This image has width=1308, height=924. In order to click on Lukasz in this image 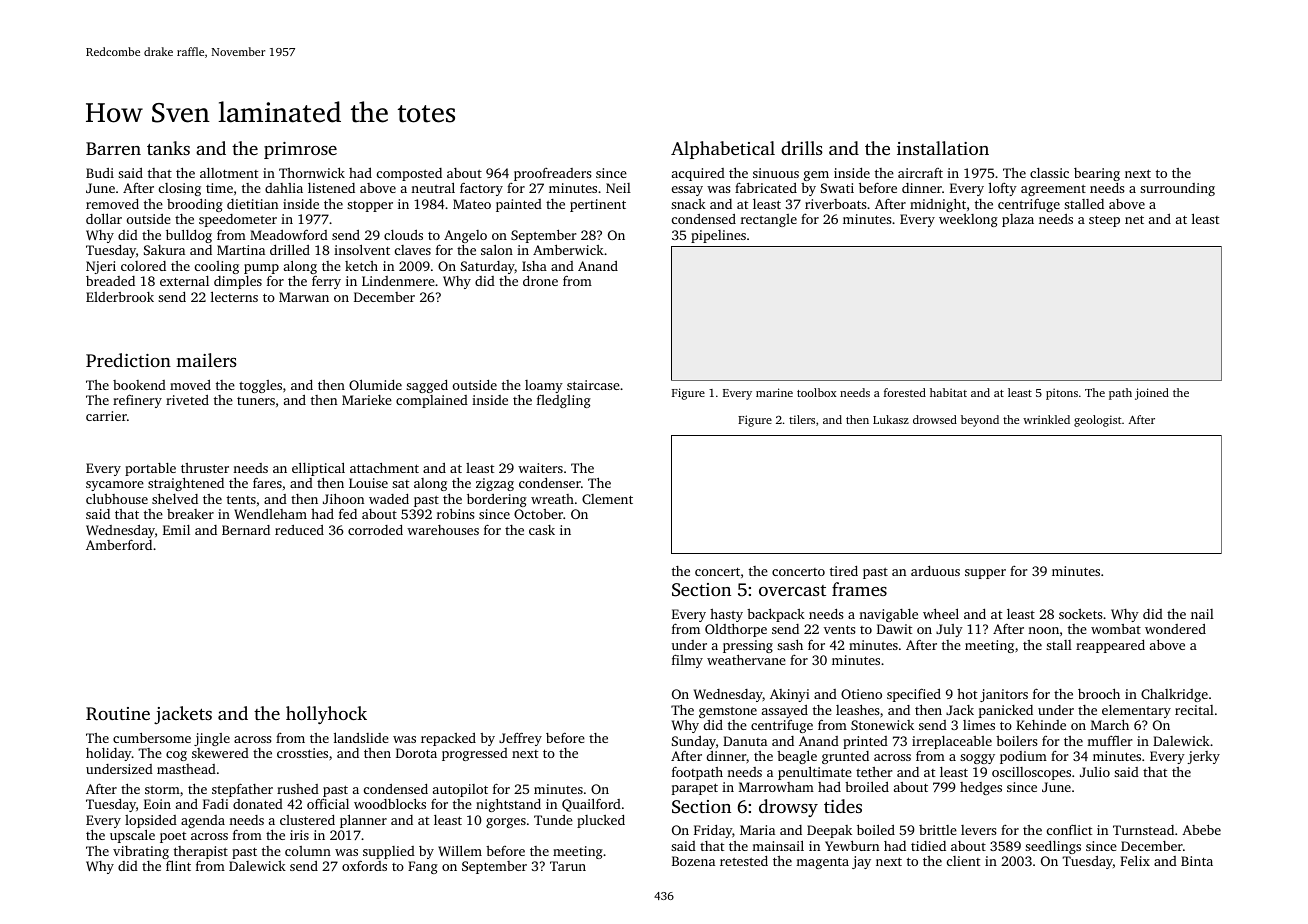, I will do `click(891, 419)`.
